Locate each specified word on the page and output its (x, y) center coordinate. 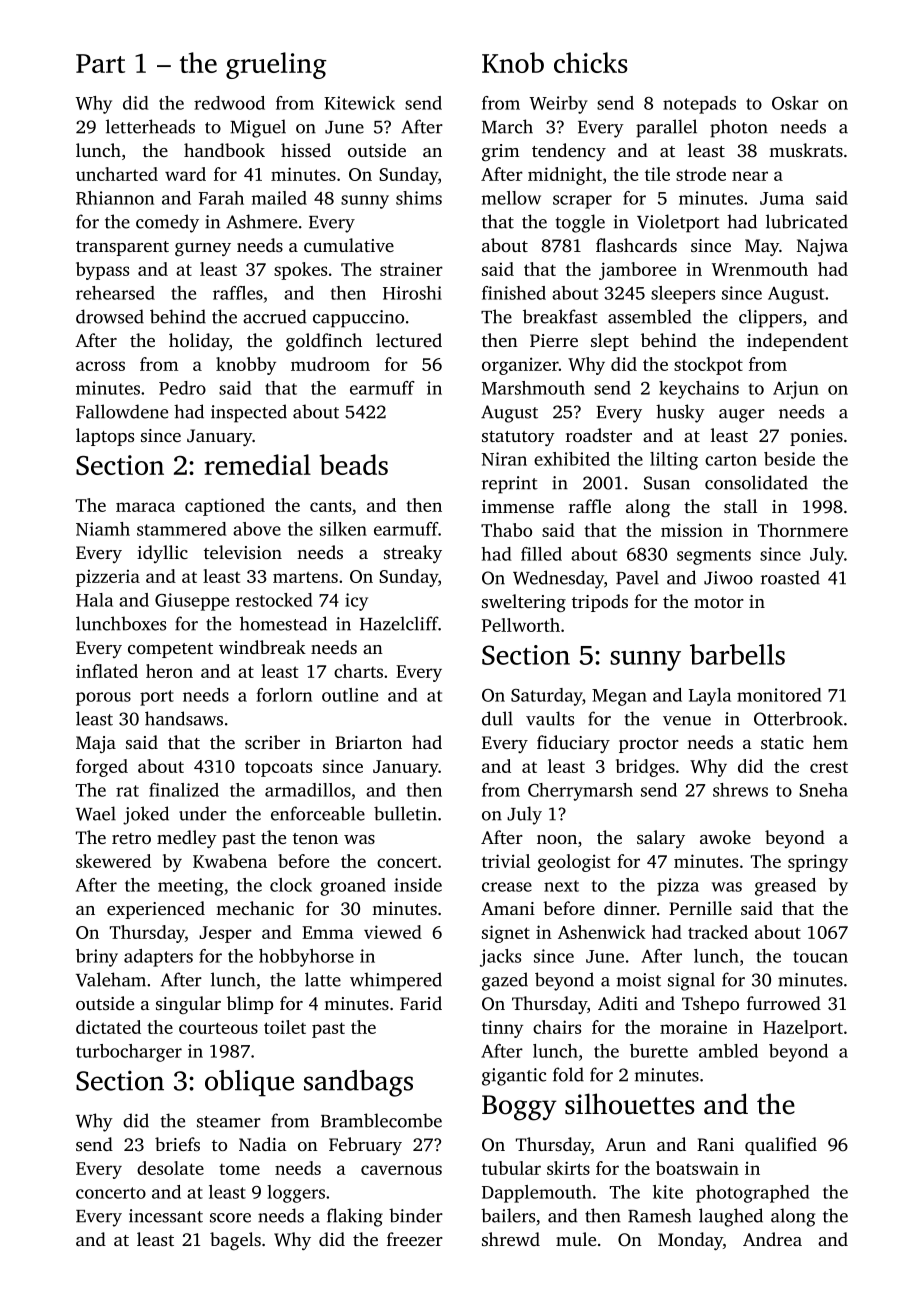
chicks (591, 62)
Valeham (111, 979)
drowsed (110, 316)
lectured (409, 340)
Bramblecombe (381, 1120)
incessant (166, 1216)
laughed (731, 1217)
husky (680, 413)
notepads (699, 105)
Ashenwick (602, 932)
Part (100, 63)
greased (785, 887)
